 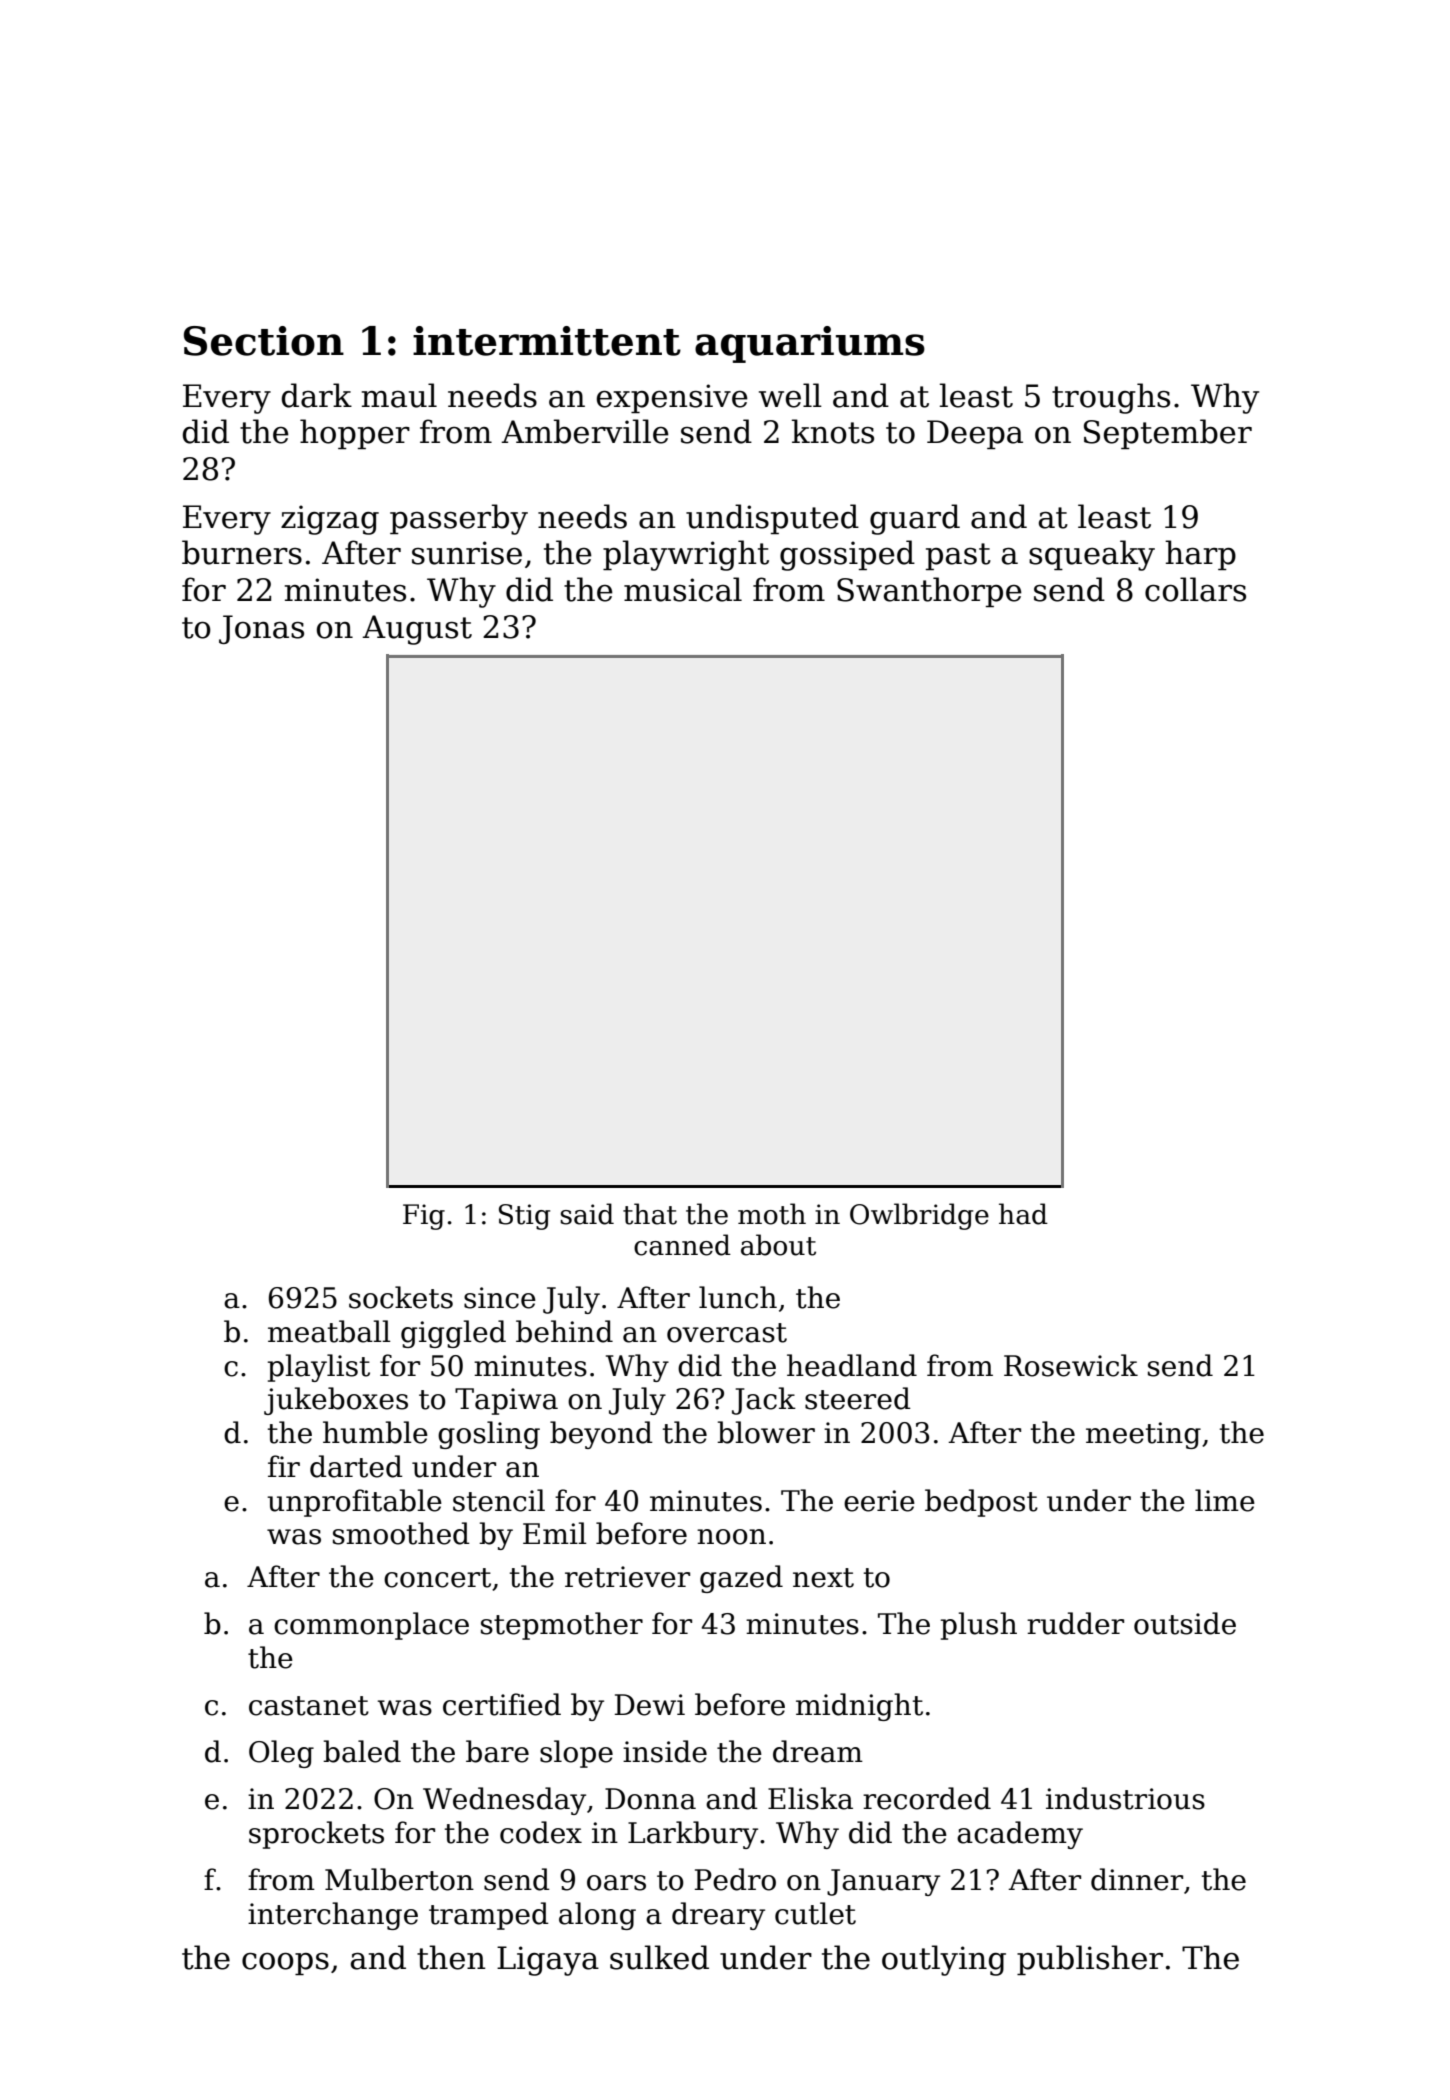 I want to click on Section, so click(x=264, y=341).
